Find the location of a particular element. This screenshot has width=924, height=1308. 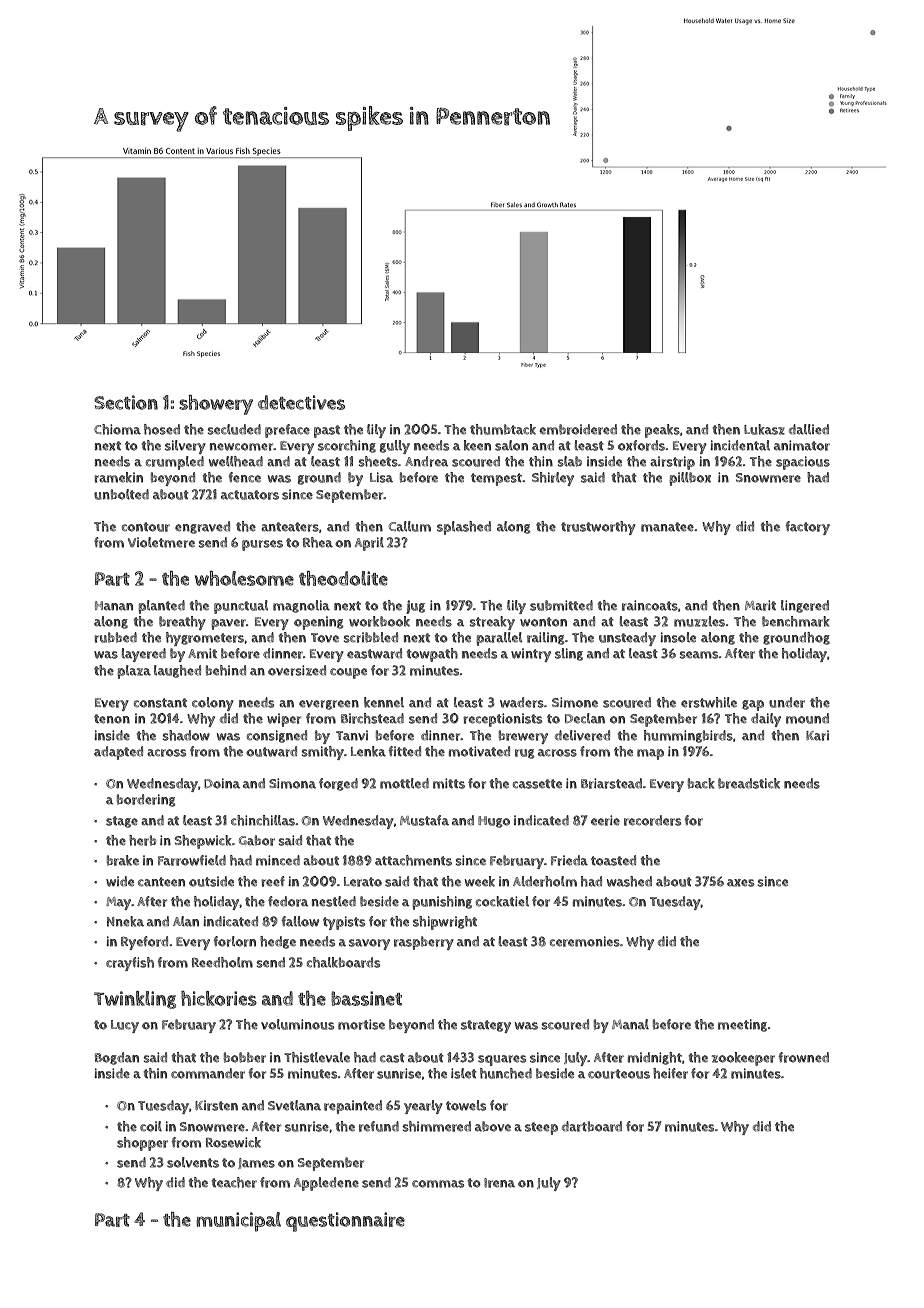

municipal is located at coordinates (238, 1222).
